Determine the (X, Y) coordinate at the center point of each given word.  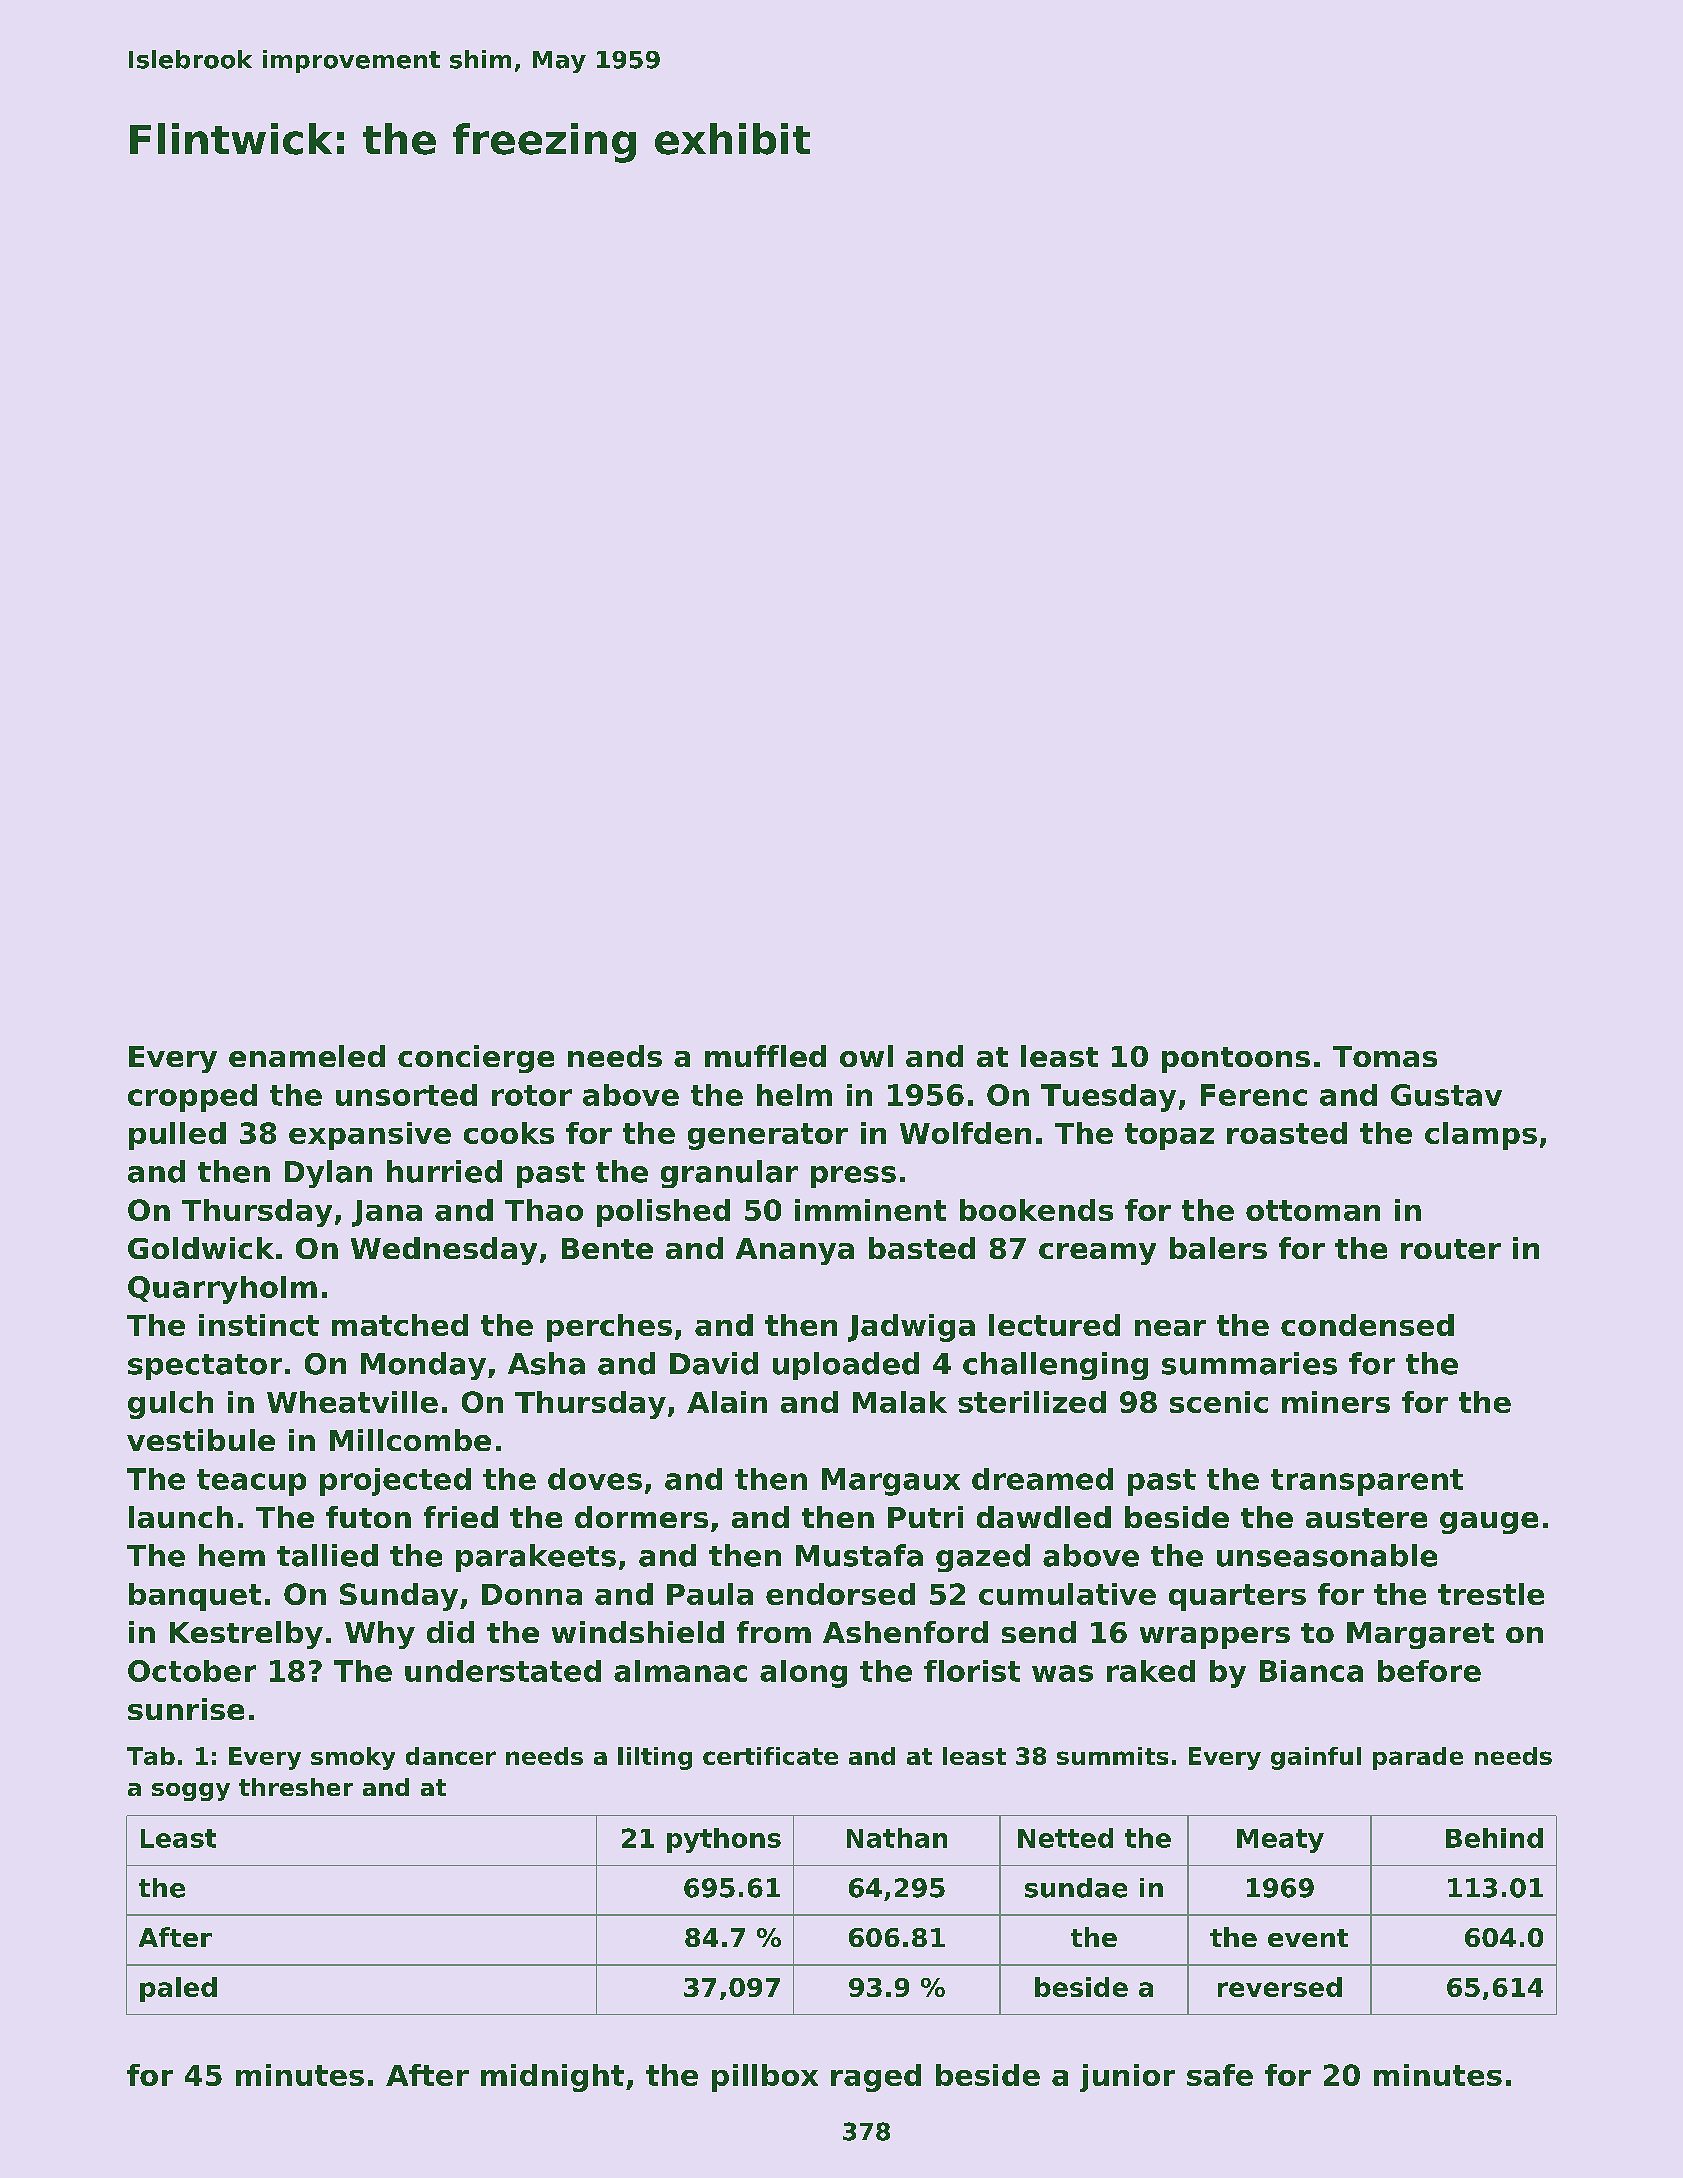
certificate (770, 1756)
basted (922, 1248)
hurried (444, 1171)
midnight (552, 2078)
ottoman (1313, 1210)
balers (1218, 1248)
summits (1112, 1756)
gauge (1489, 1523)
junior (1127, 2078)
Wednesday (444, 1251)
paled (178, 1989)
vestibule (201, 1440)
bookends (1036, 1210)
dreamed (1042, 1479)
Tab (151, 1756)
